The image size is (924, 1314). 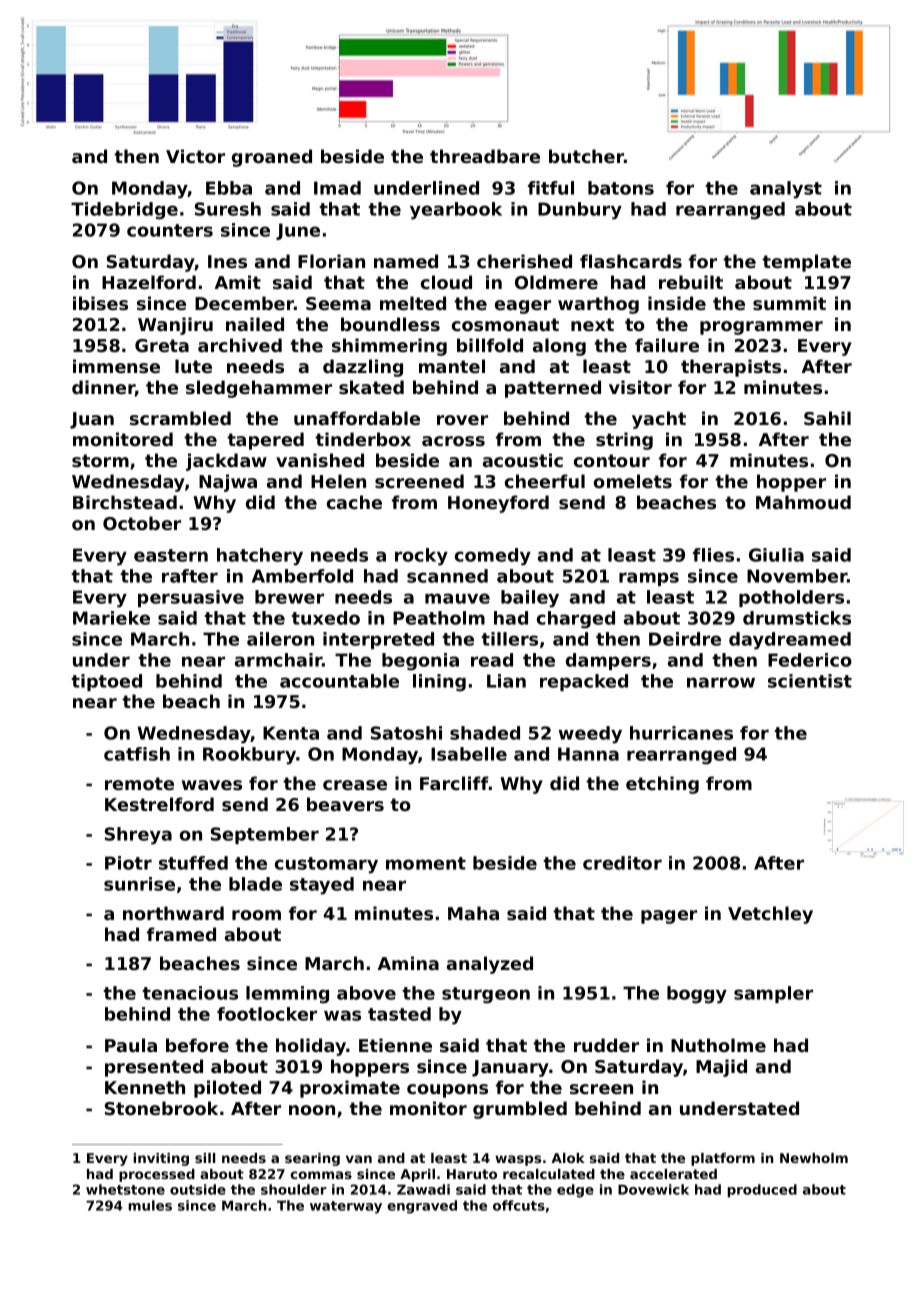 What do you see at coordinates (331, 261) in the page?
I see `Florian` at bounding box center [331, 261].
